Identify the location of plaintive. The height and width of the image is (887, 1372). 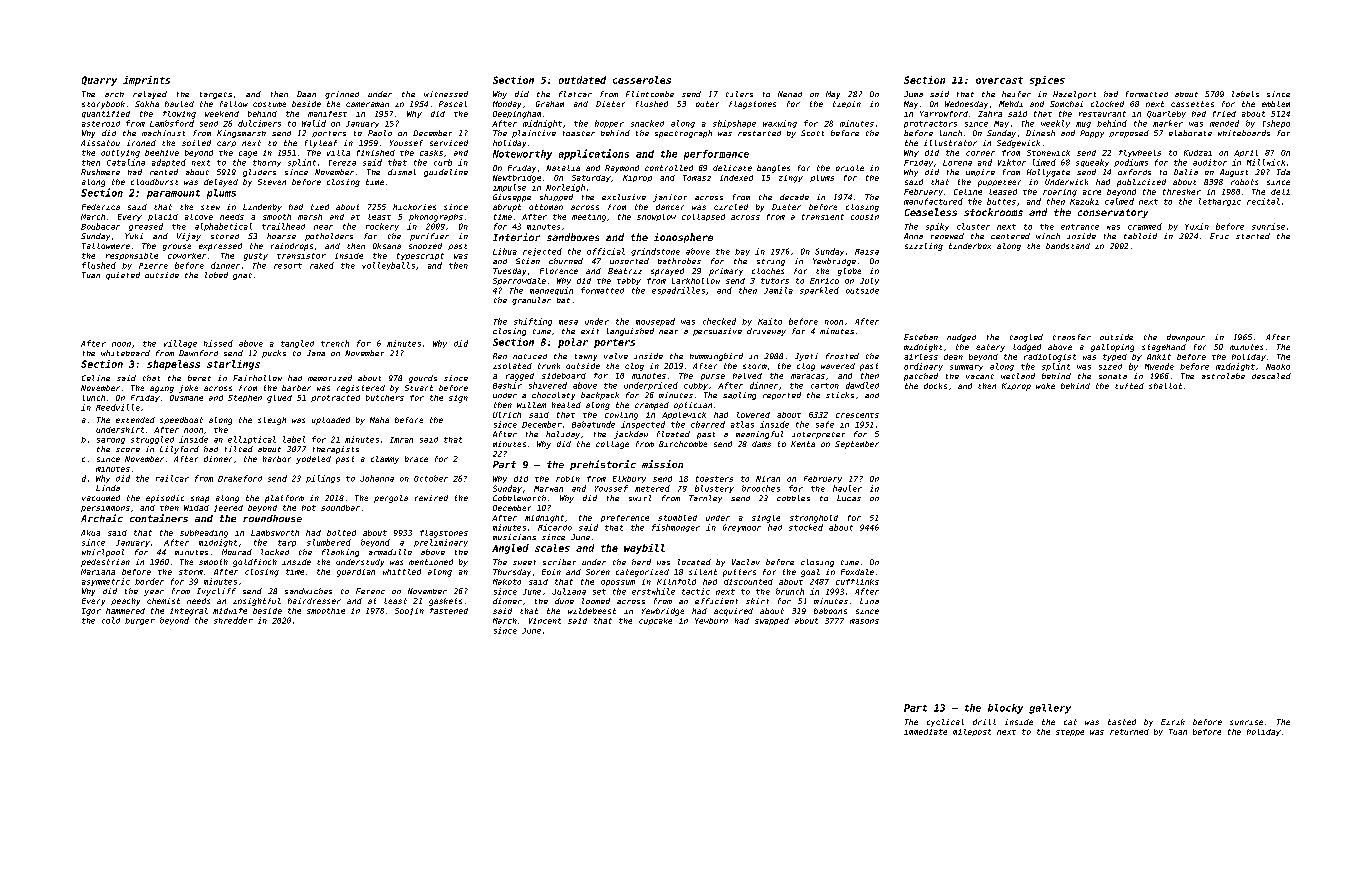
(534, 134).
